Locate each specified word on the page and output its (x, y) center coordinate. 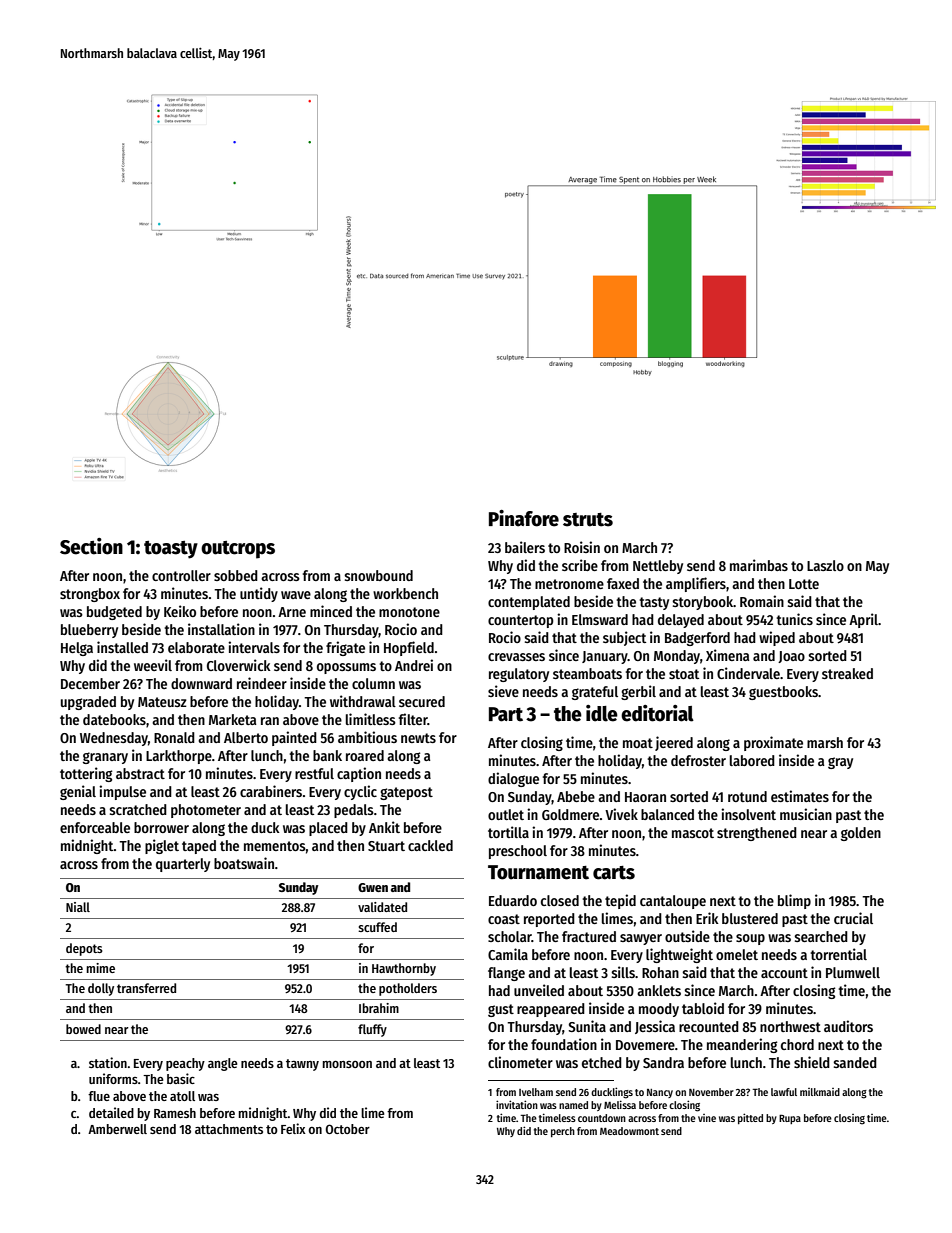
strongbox (90, 595)
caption (359, 774)
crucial (853, 918)
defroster (698, 760)
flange (506, 974)
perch (563, 1132)
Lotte (804, 584)
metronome (569, 584)
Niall (78, 907)
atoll (182, 1096)
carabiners (271, 791)
